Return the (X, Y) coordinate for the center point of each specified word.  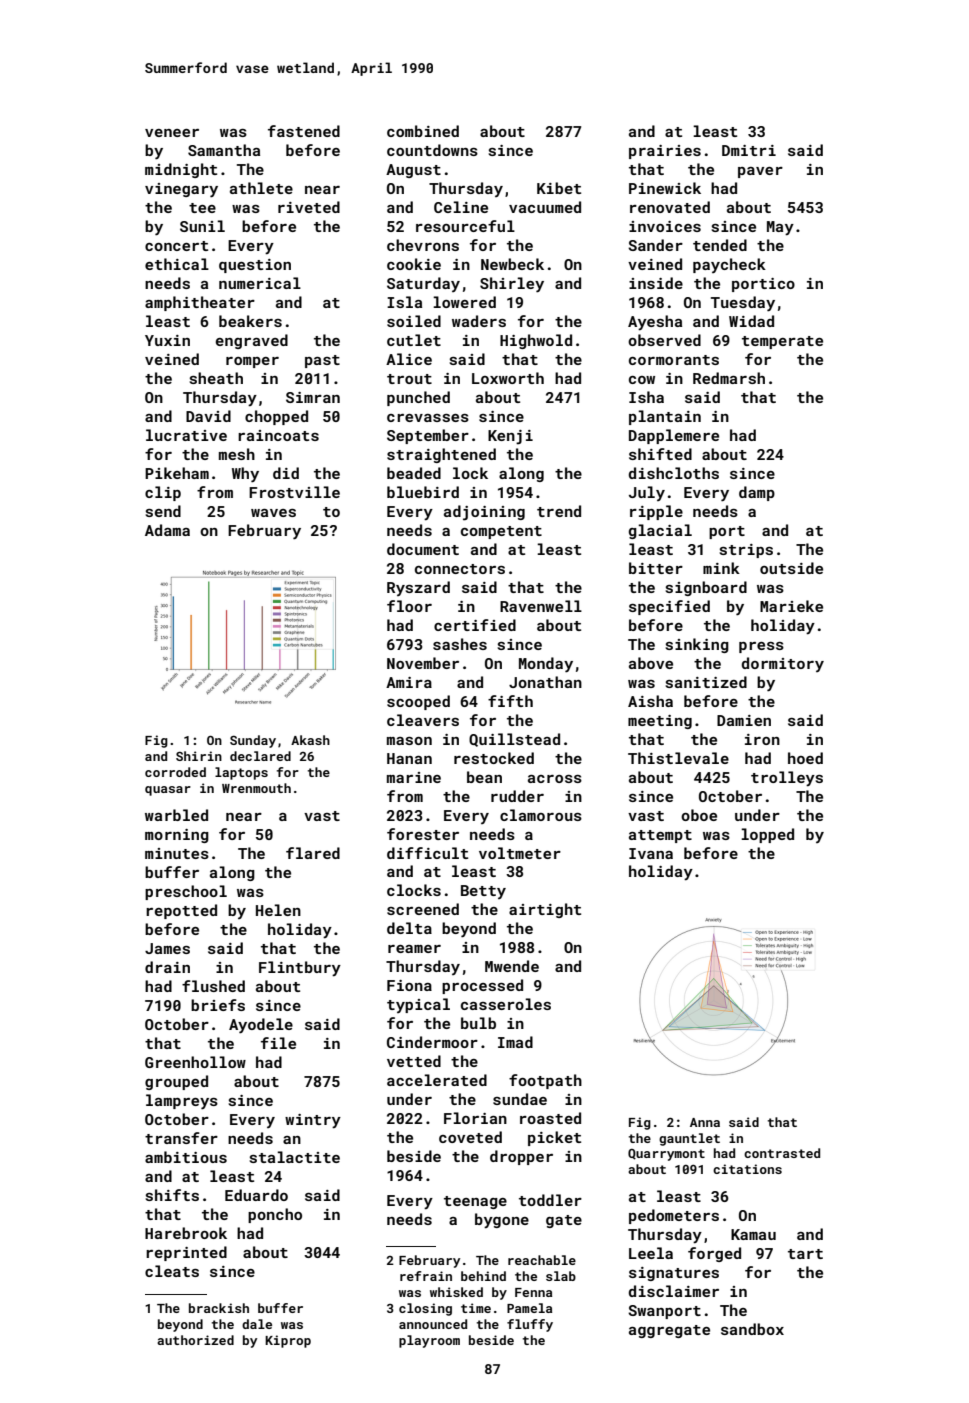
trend (559, 511)
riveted (309, 207)
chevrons (423, 245)
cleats (172, 1271)
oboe (699, 815)
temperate (782, 342)
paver (760, 172)
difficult (427, 853)
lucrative (186, 435)
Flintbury (300, 969)
